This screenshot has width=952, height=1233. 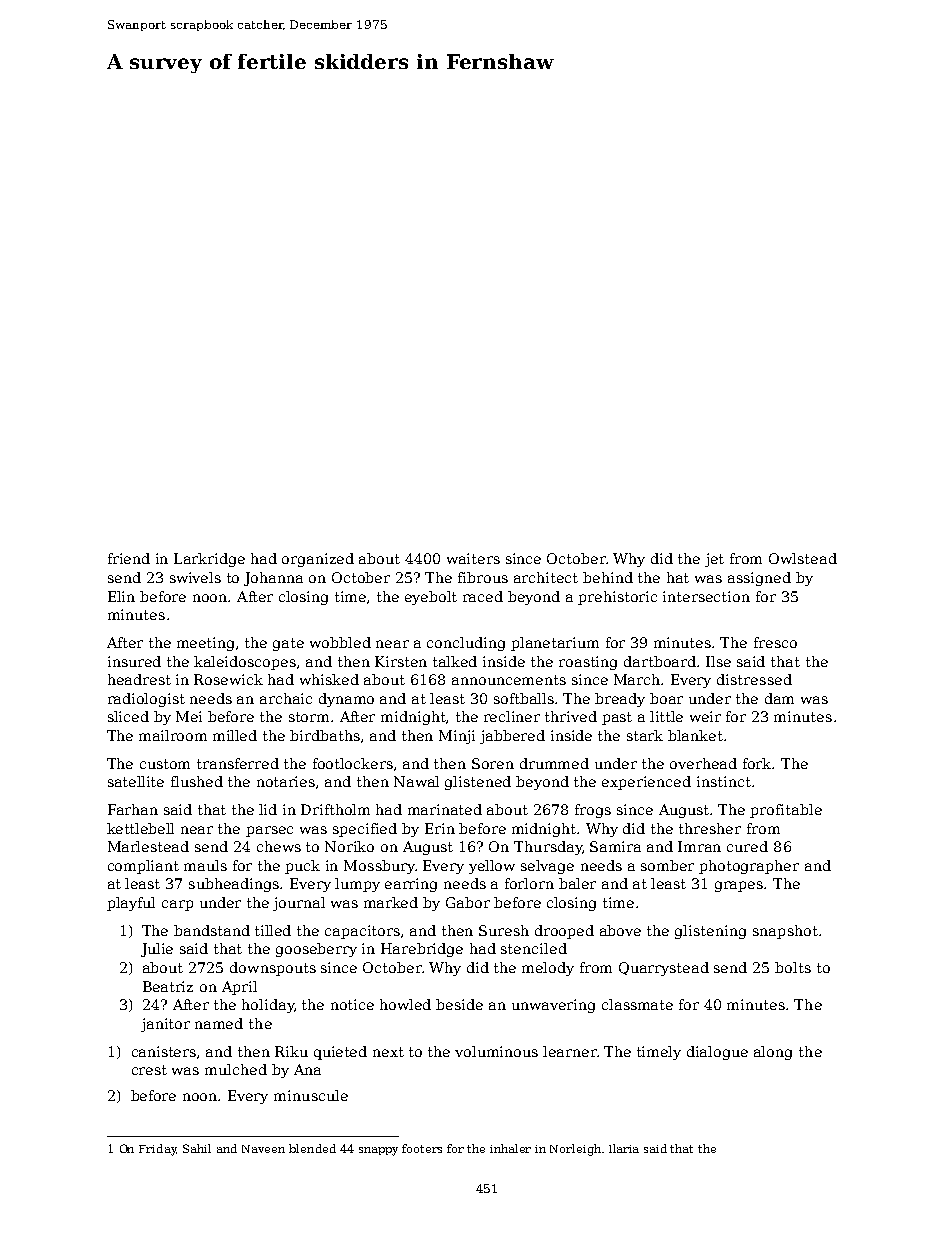 What do you see at coordinates (286, 781) in the screenshot?
I see `notaries` at bounding box center [286, 781].
